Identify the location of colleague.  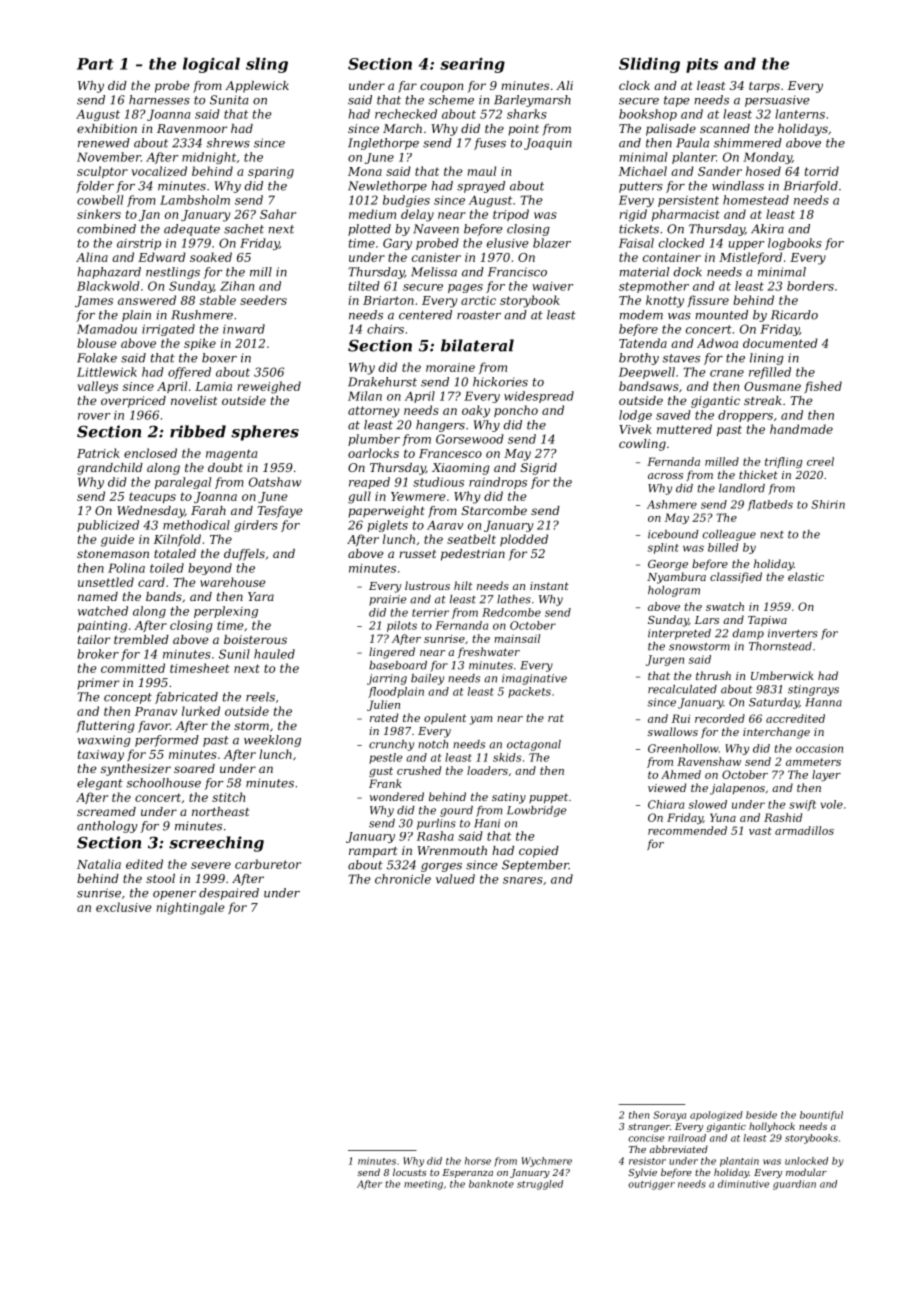
(729, 535).
